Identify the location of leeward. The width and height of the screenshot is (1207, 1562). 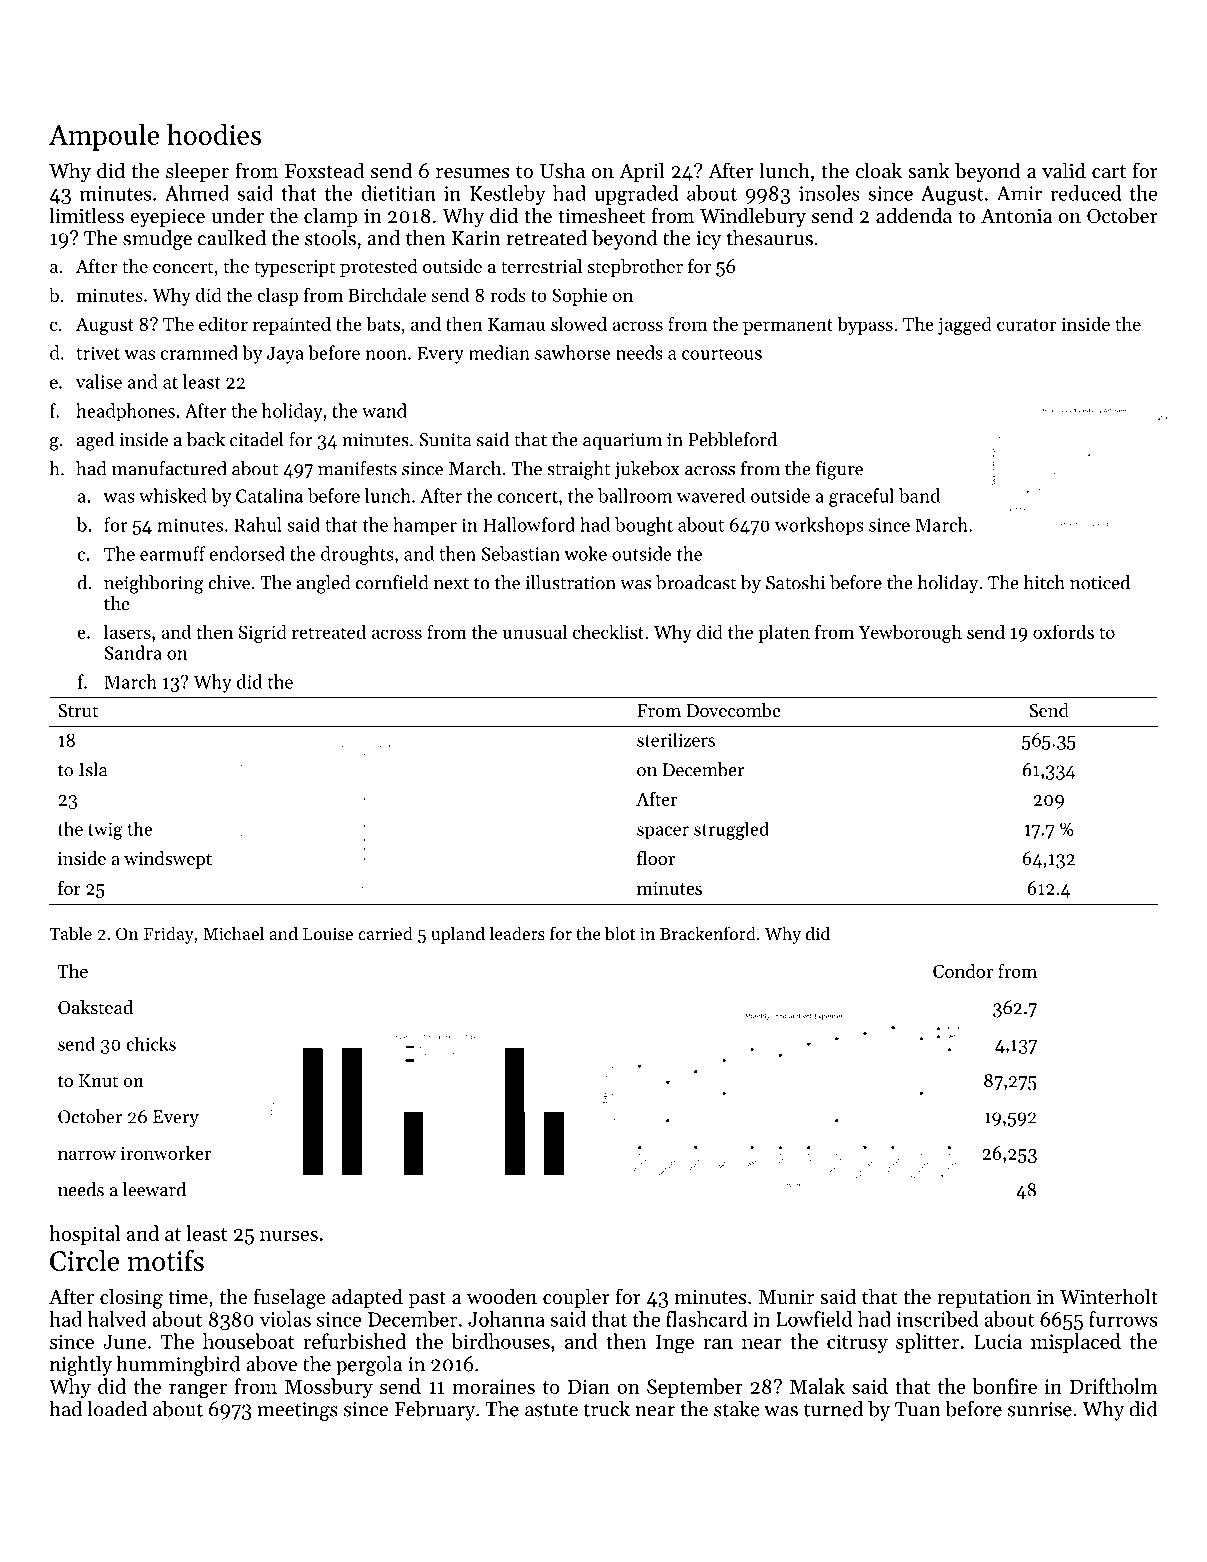
(154, 1189).
